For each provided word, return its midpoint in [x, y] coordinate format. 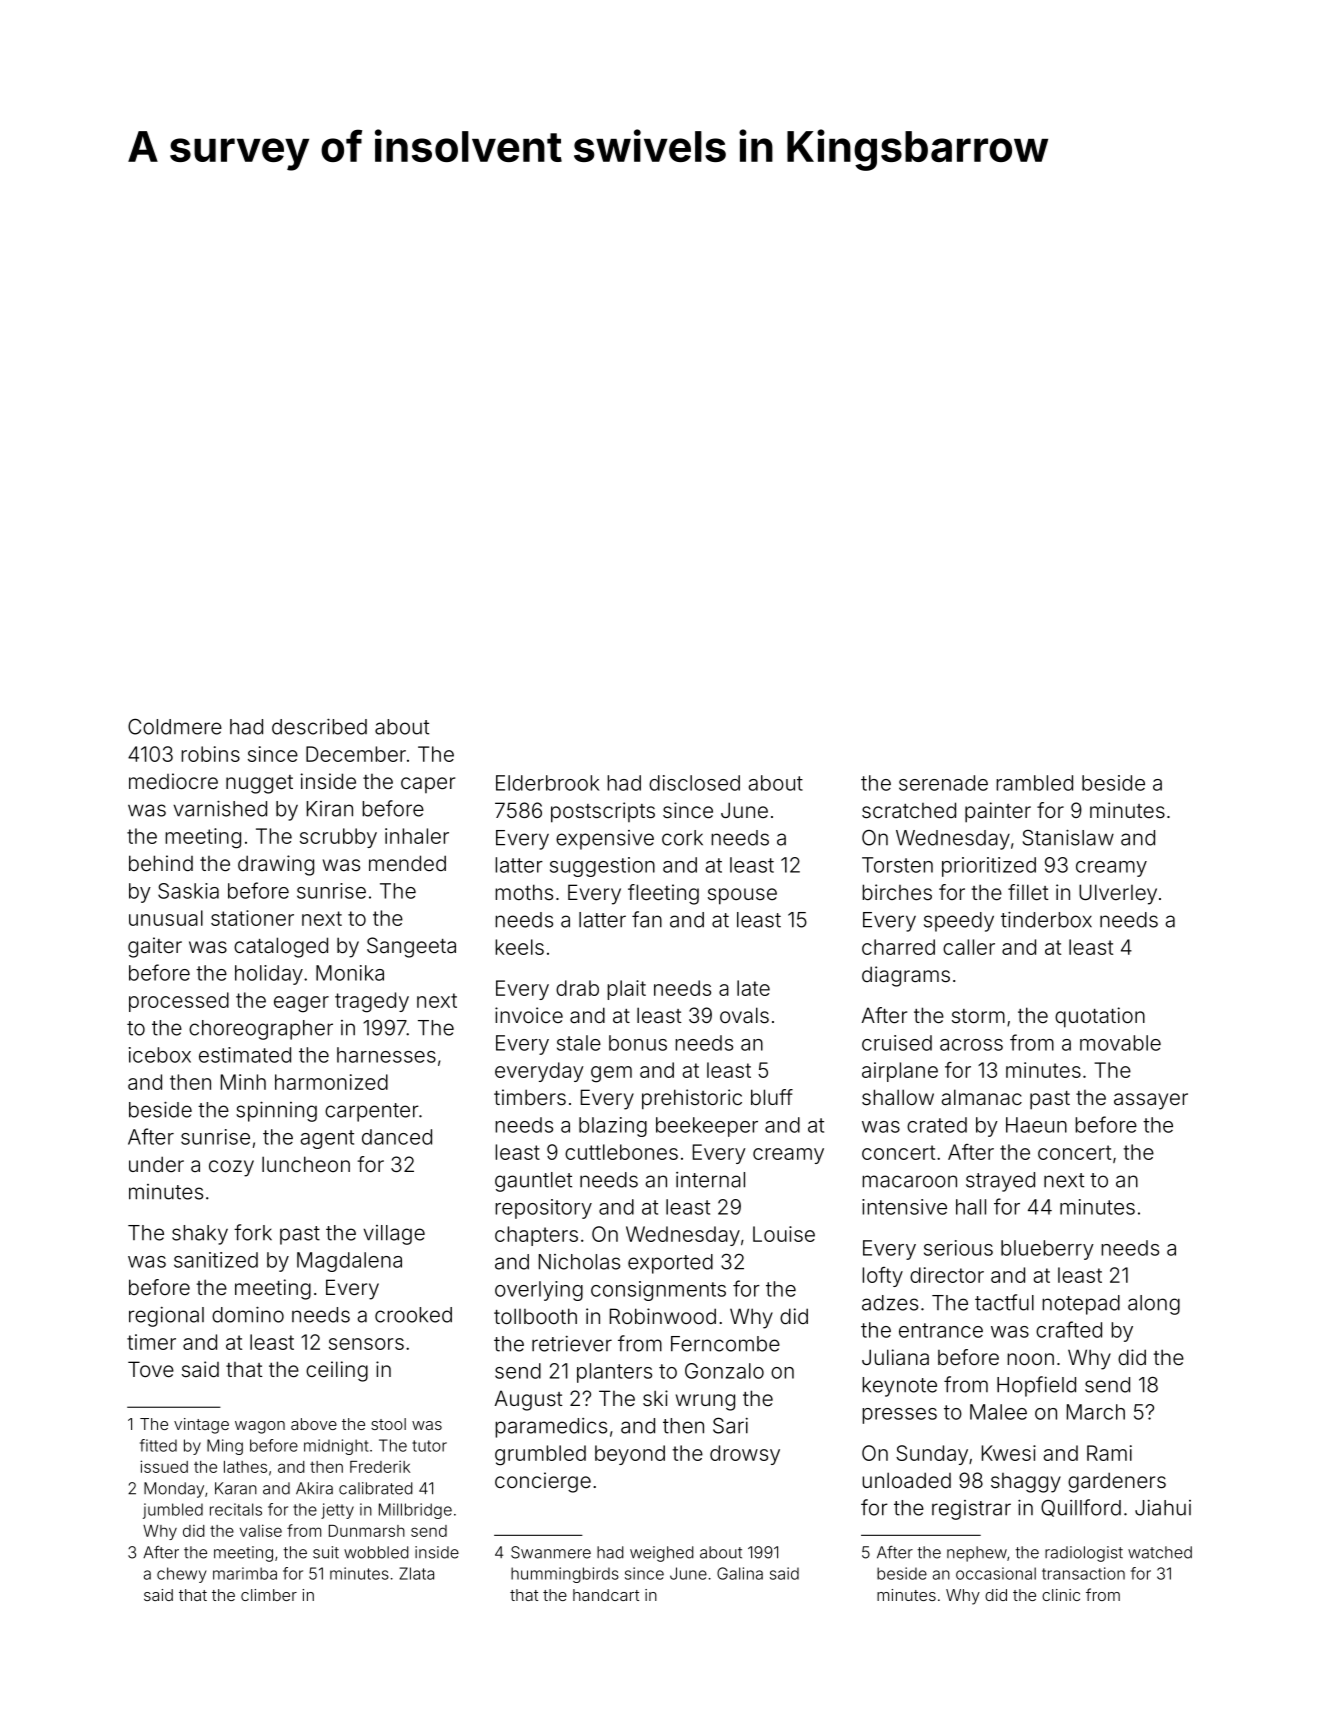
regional [166, 1317]
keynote [899, 1387]
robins [210, 754]
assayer [1151, 1101]
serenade [943, 783]
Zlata [416, 1573]
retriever [572, 1344]
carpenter [372, 1112]
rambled [1034, 783]
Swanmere [551, 1552]
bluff [772, 1097]
